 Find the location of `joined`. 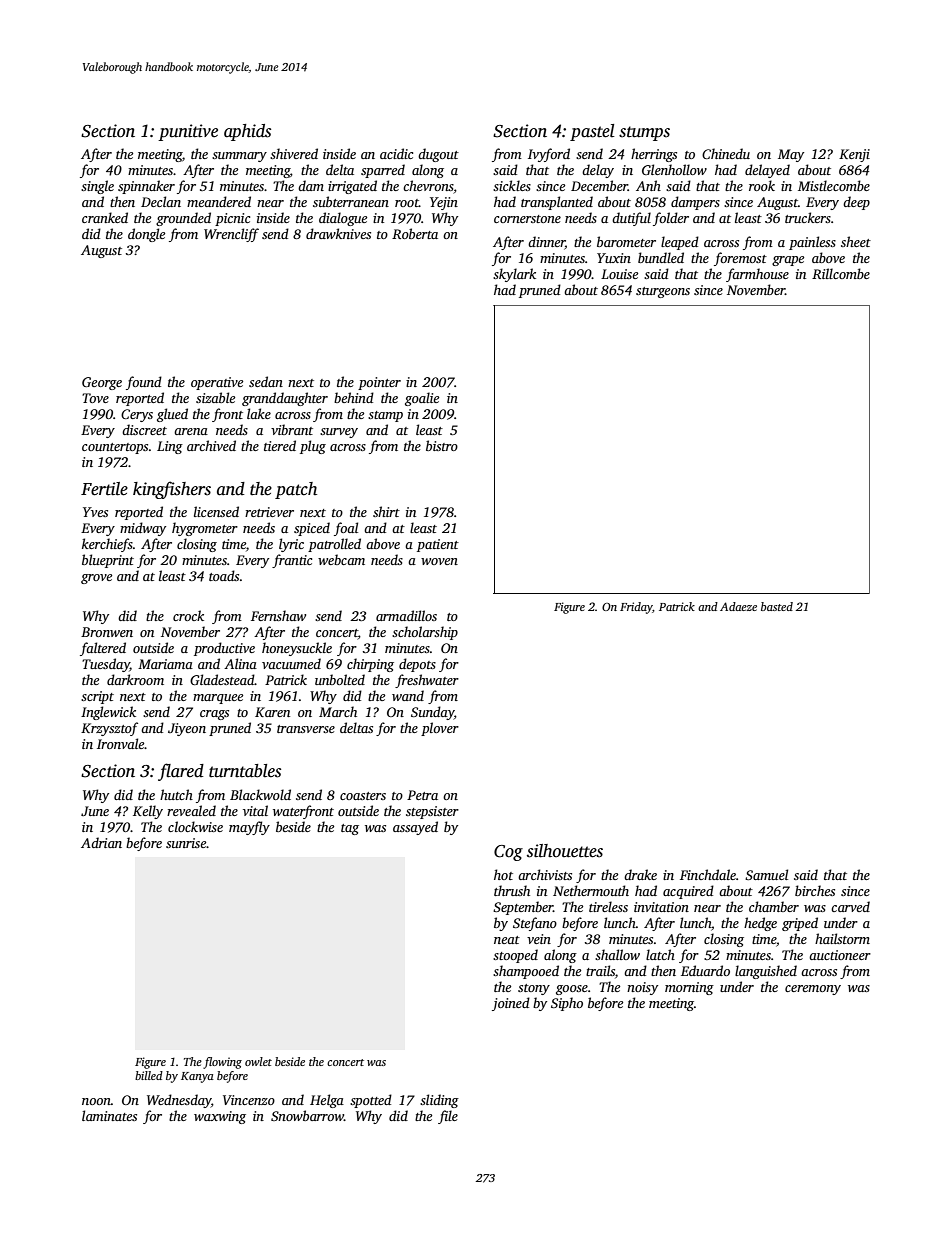

joined is located at coordinates (511, 1004).
